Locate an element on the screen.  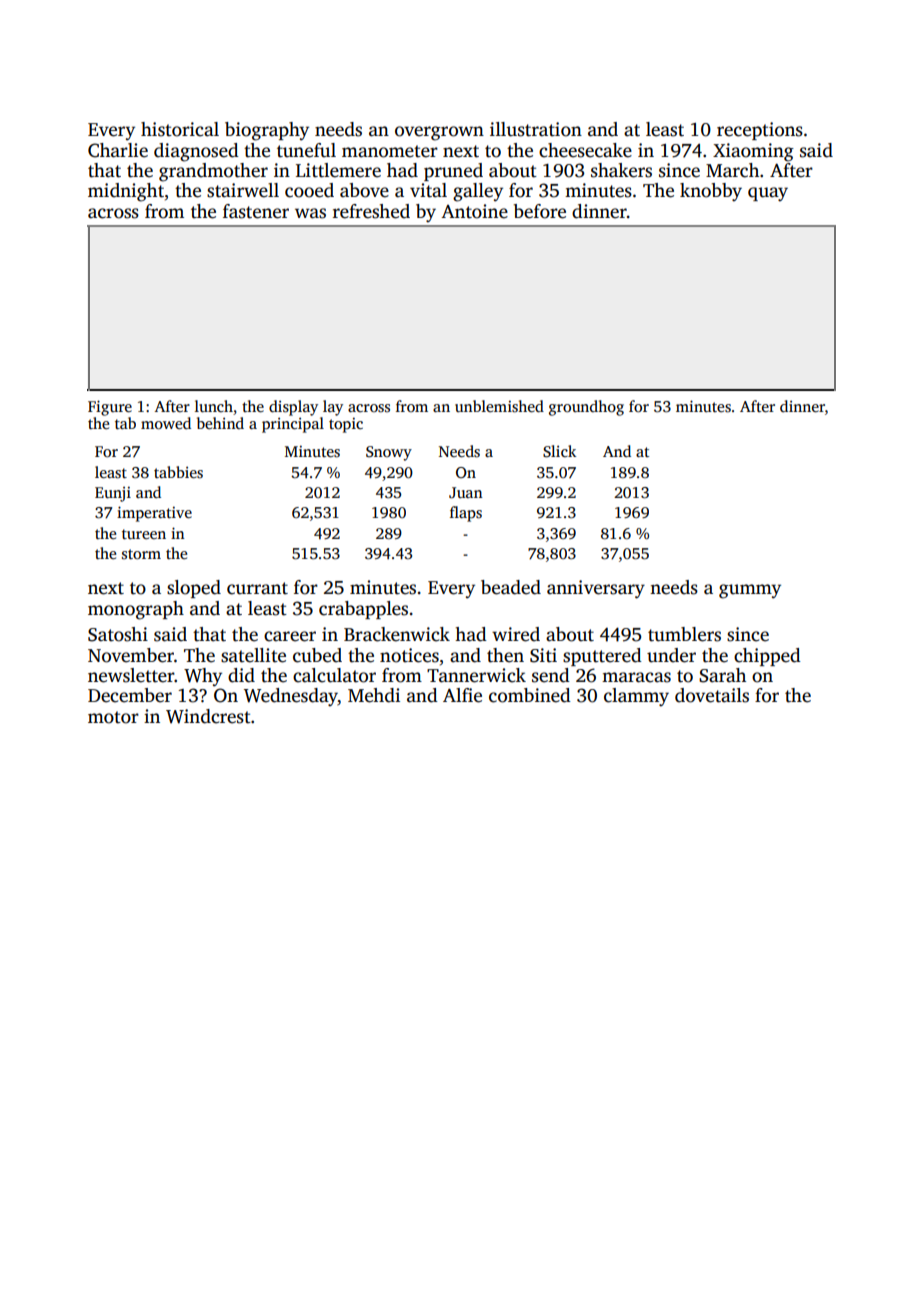
combined is located at coordinates (530, 695).
